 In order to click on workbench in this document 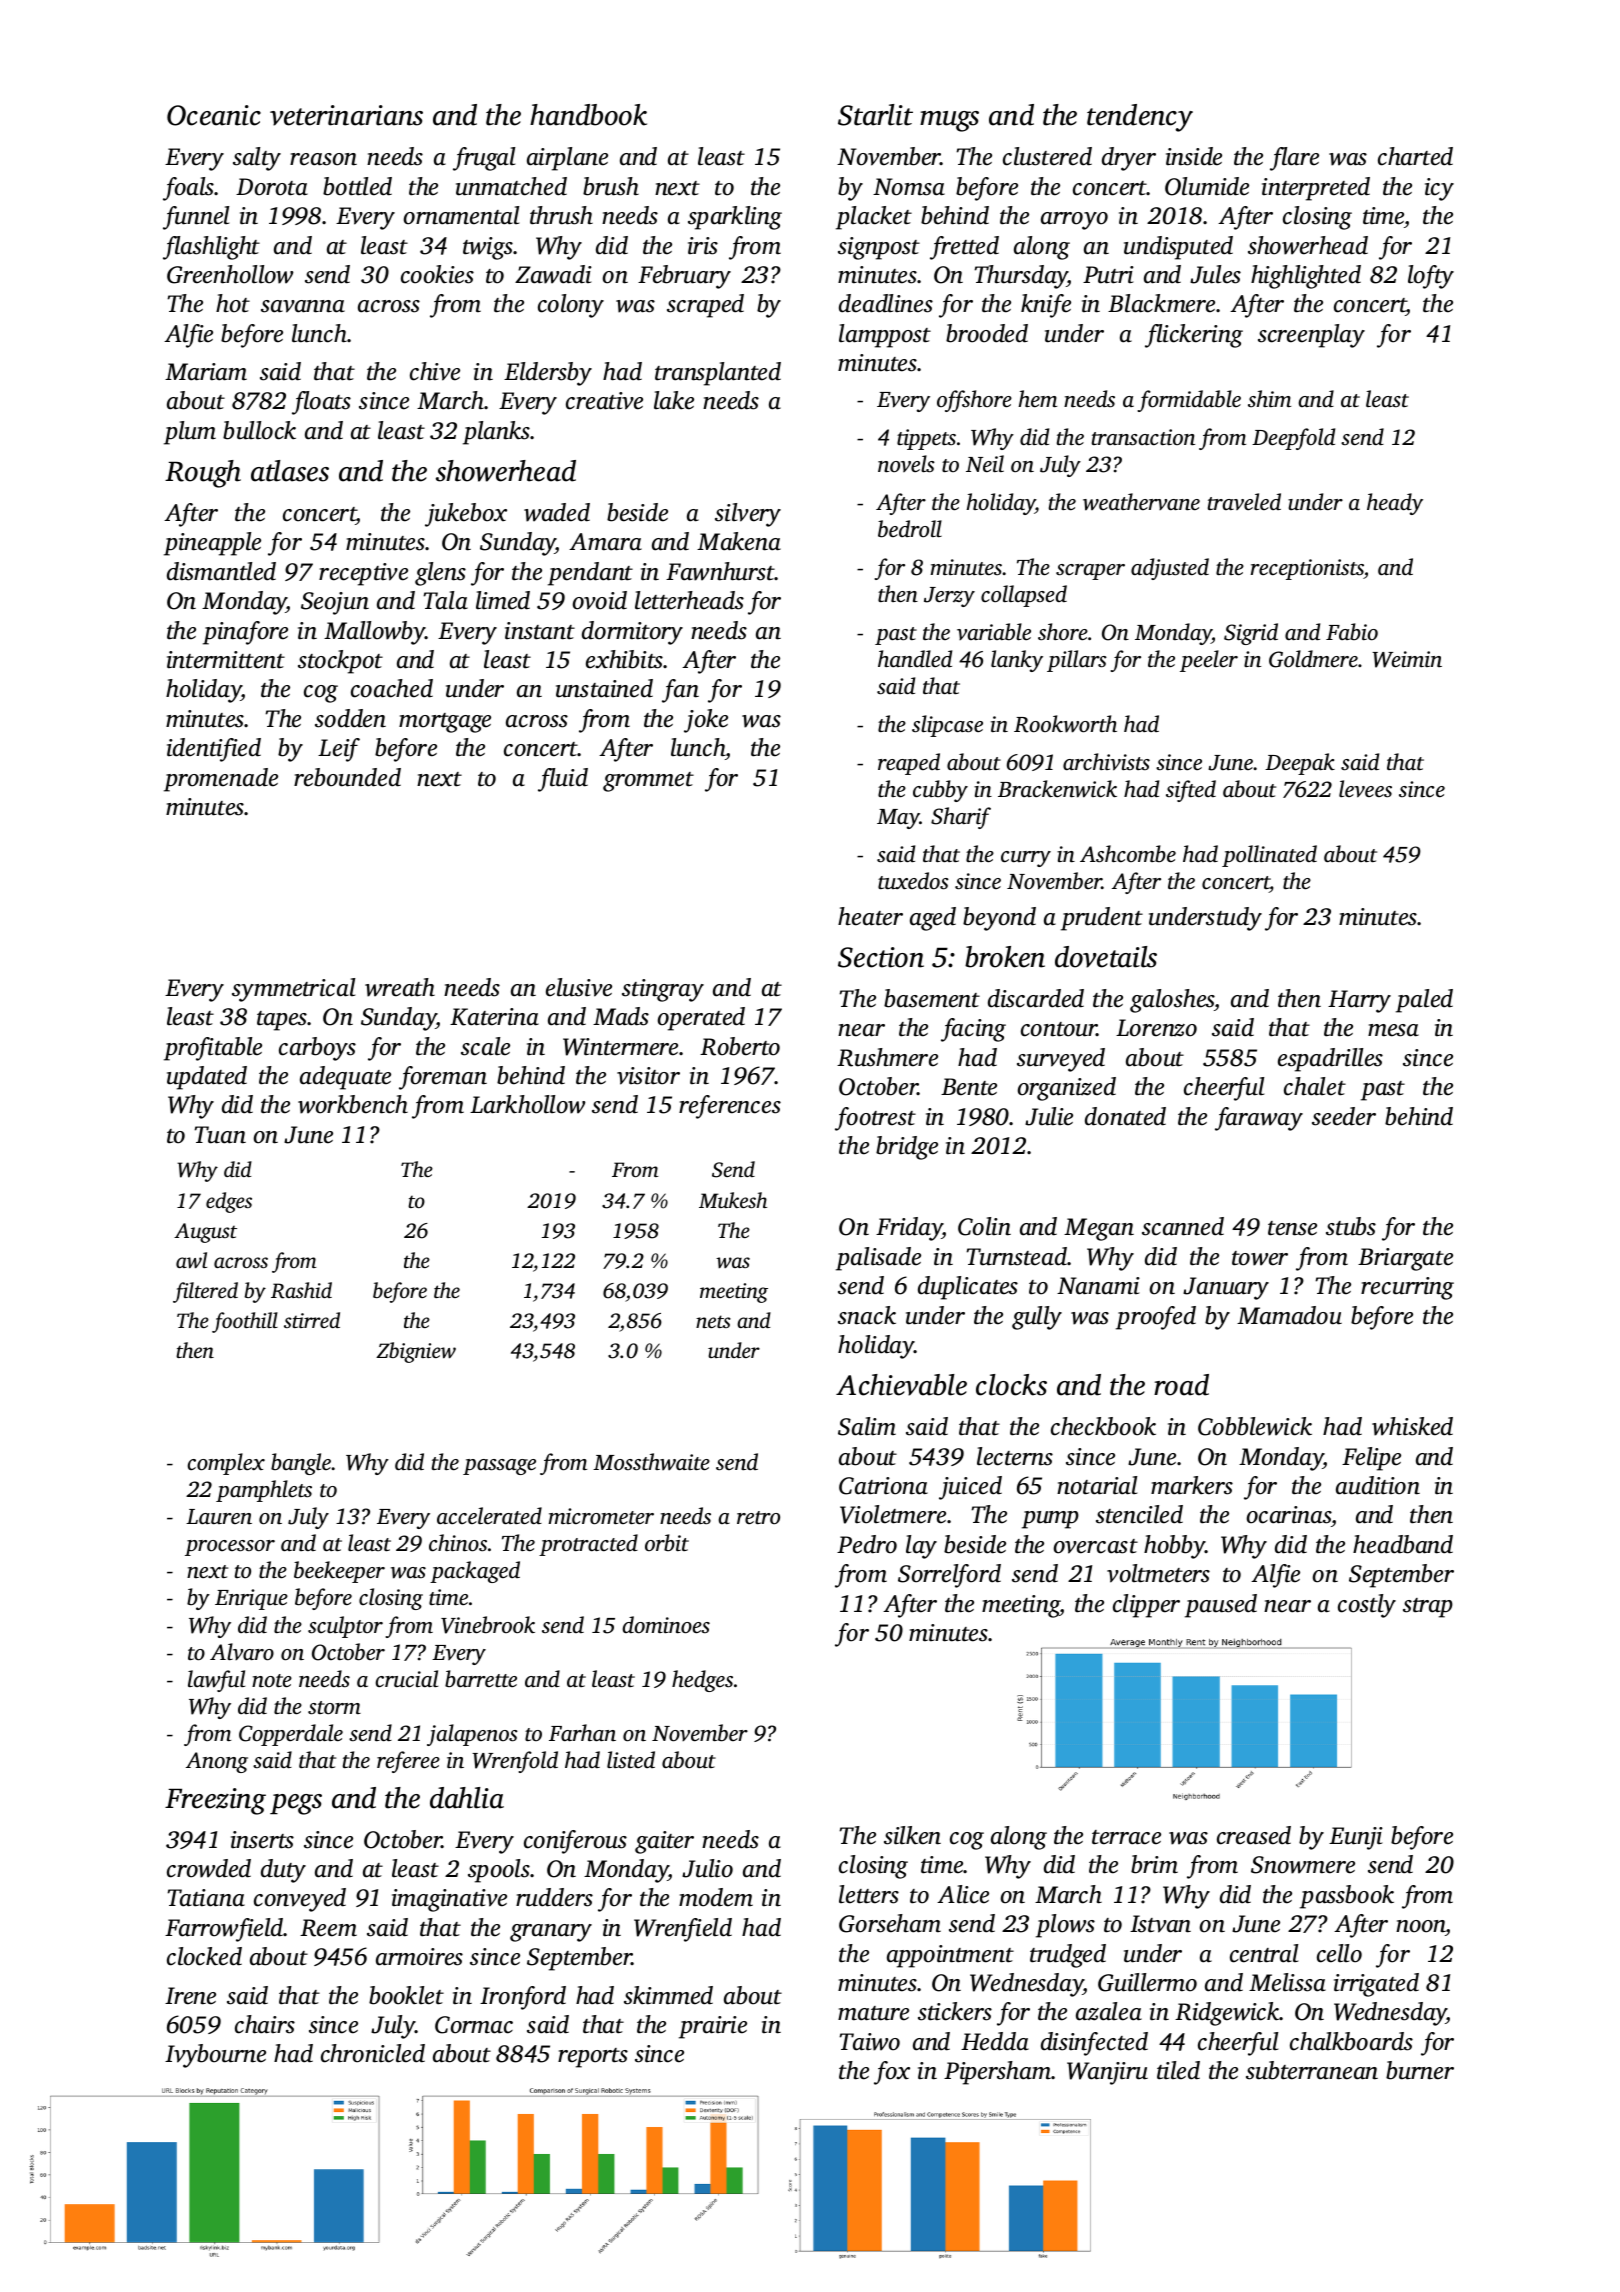, I will do `click(353, 1104)`.
